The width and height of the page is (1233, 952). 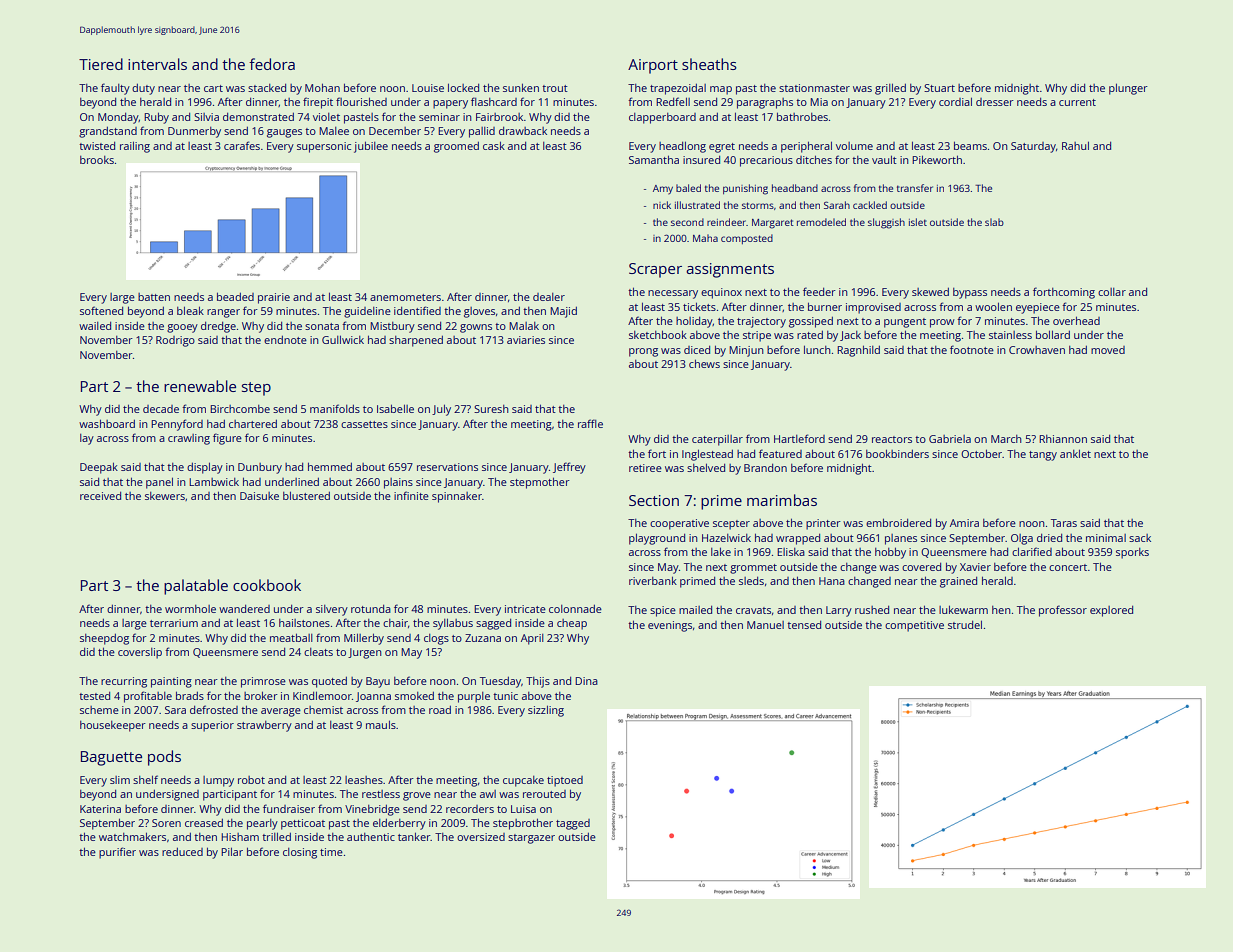 What do you see at coordinates (653, 66) in the page?
I see `Airport` at bounding box center [653, 66].
